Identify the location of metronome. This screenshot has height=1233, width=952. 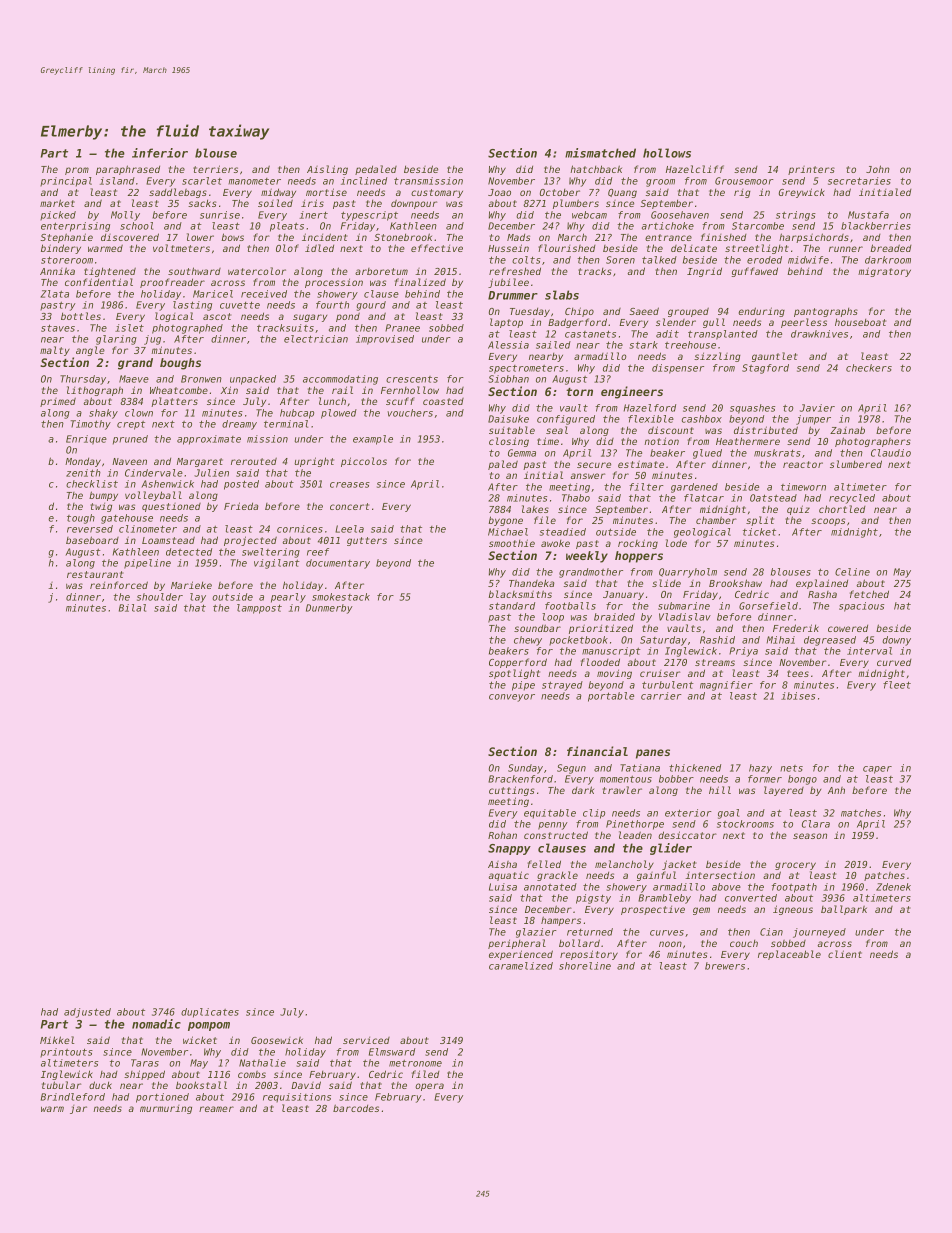
(415, 1063).
